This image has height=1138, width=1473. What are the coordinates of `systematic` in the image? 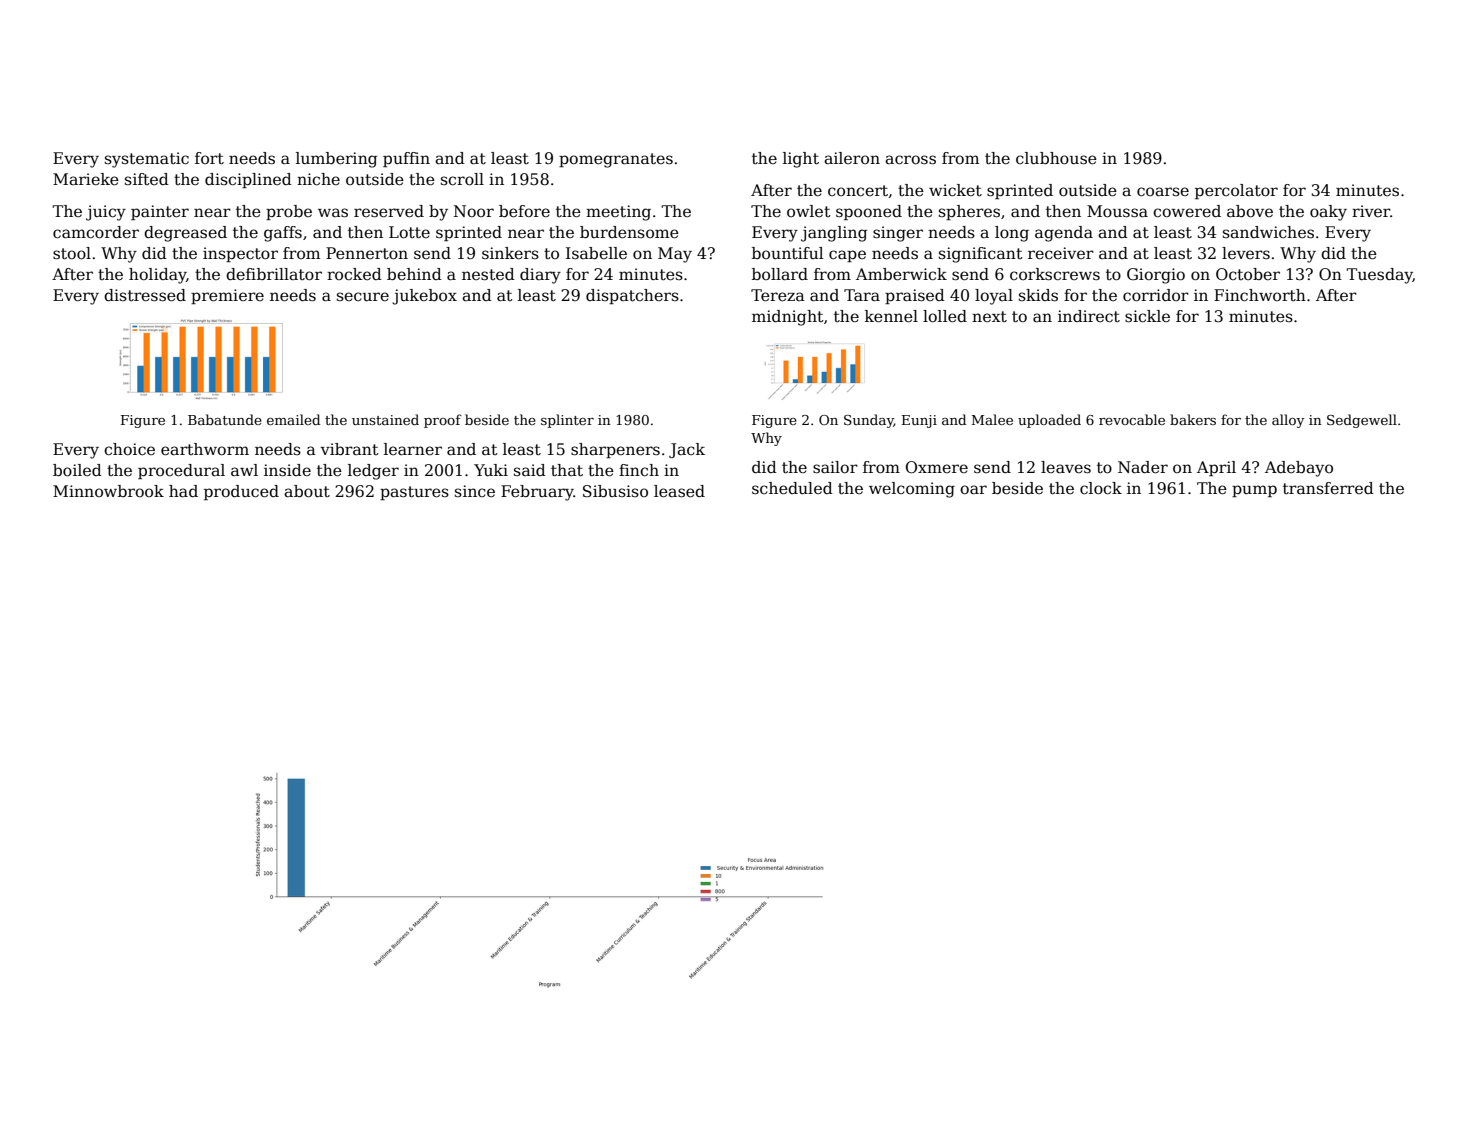 It's located at (147, 160).
